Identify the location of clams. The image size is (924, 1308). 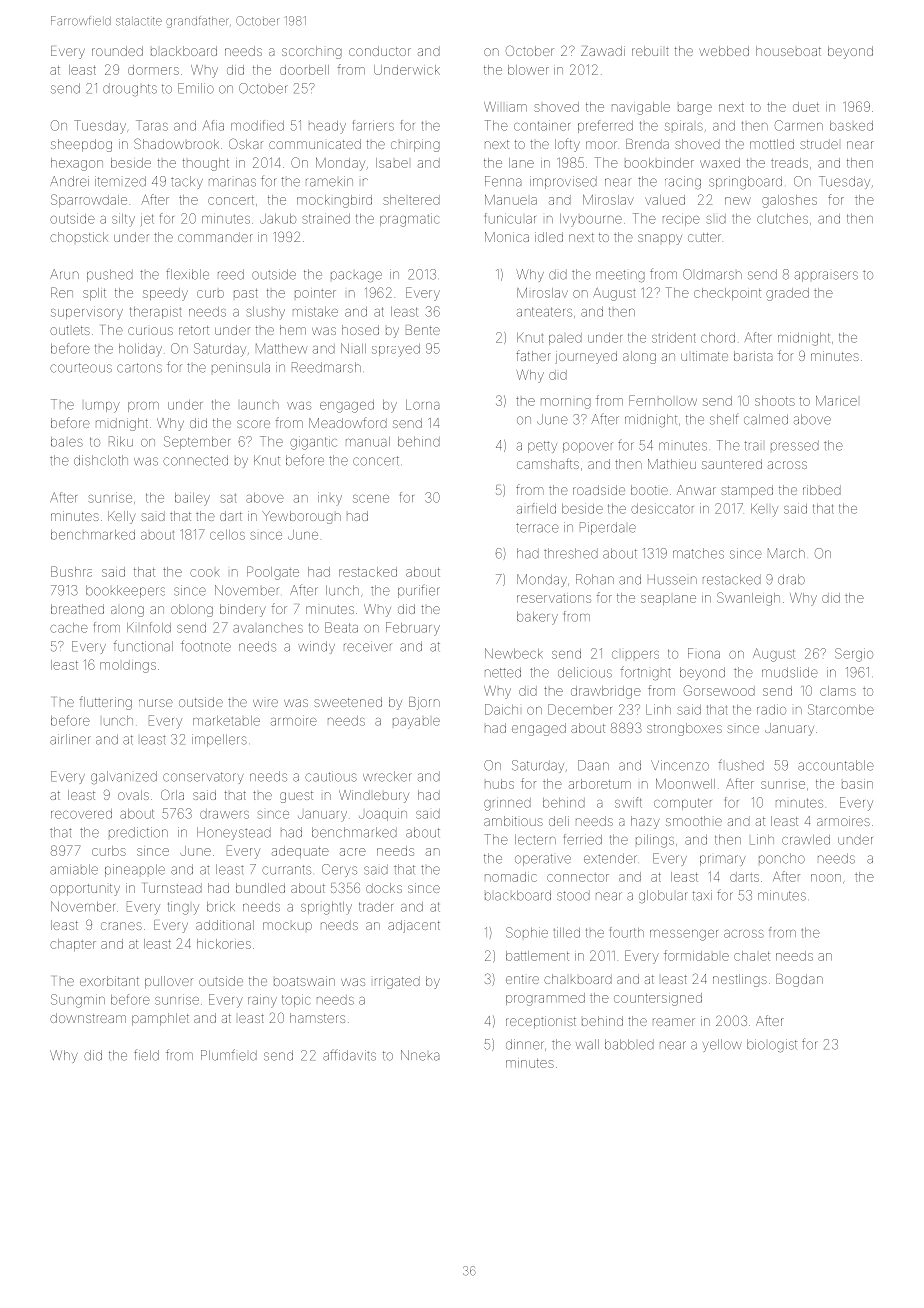
(838, 691).
